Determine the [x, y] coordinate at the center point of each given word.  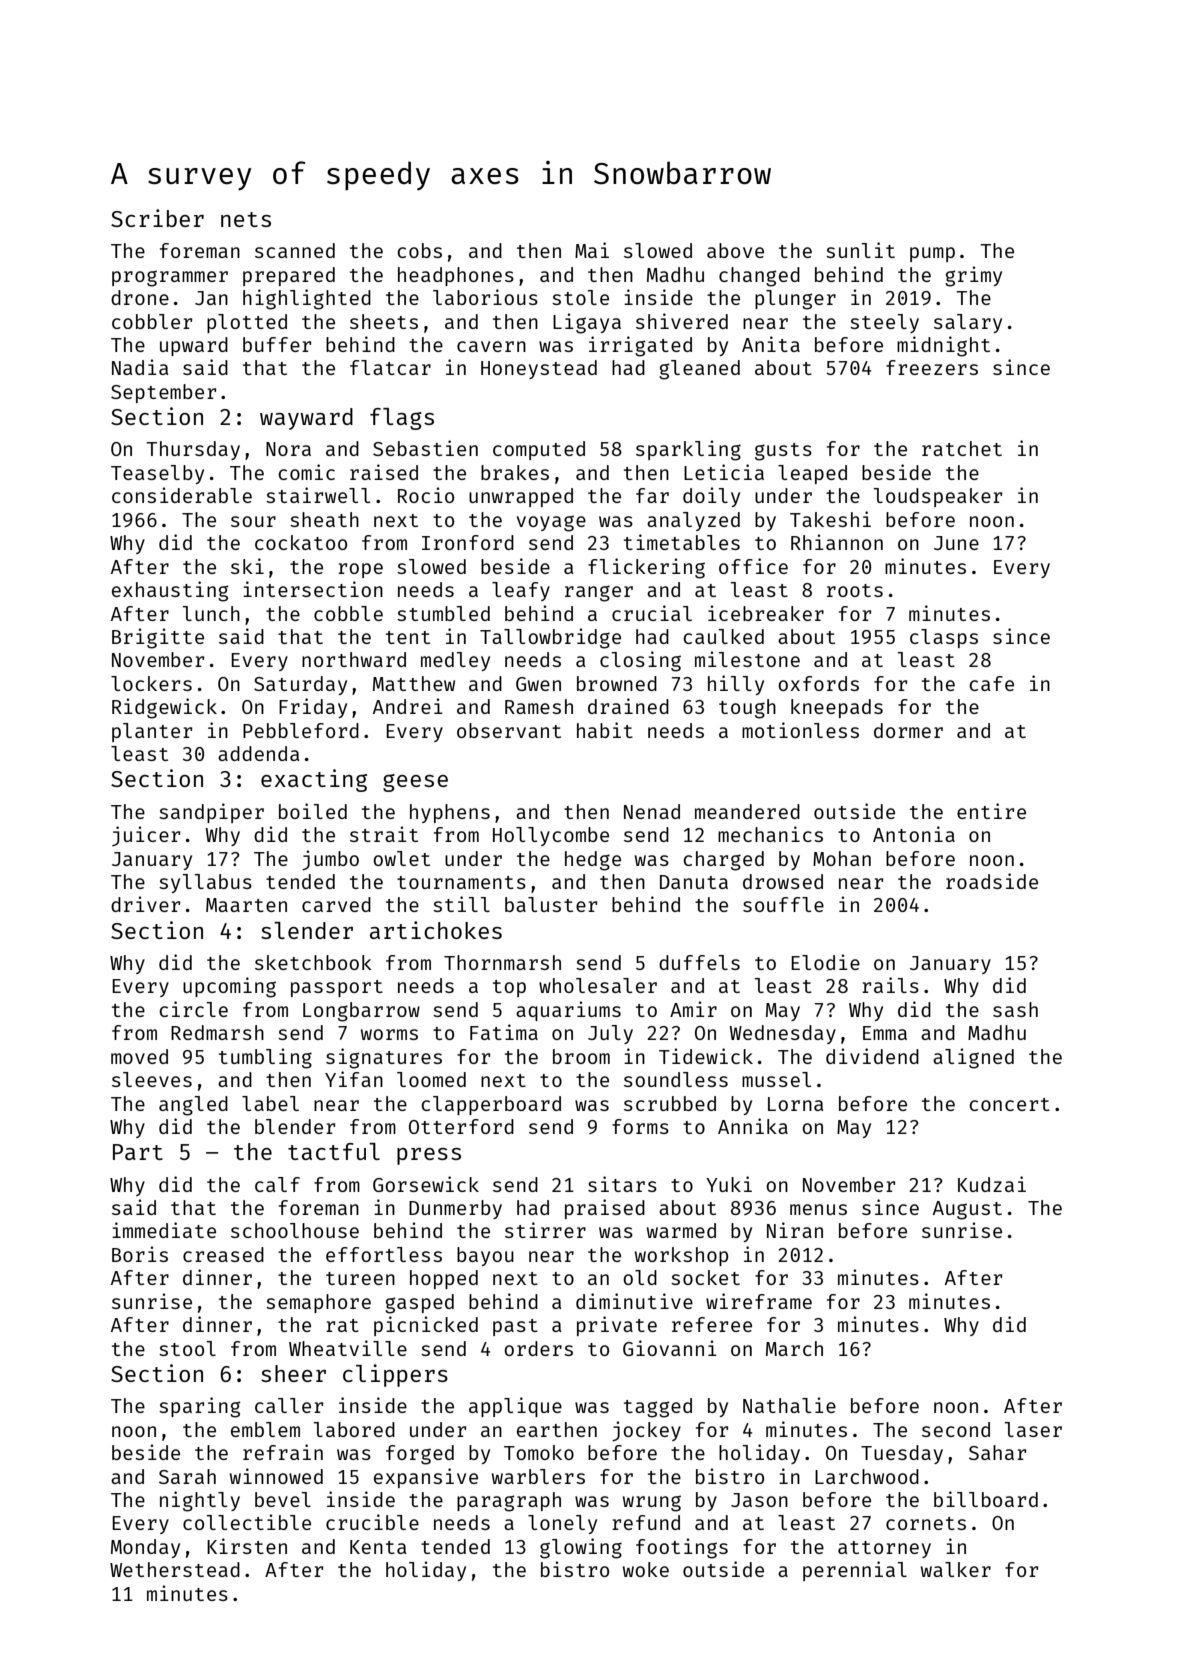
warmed [681, 1230]
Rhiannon [837, 542]
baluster [551, 904]
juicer [146, 836]
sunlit [860, 250]
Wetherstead [175, 1569]
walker [956, 1569]
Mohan [842, 858]
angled [193, 1106]
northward [354, 659]
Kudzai [992, 1184]
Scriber [157, 218]
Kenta [378, 1547]
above [735, 250]
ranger [599, 593]
